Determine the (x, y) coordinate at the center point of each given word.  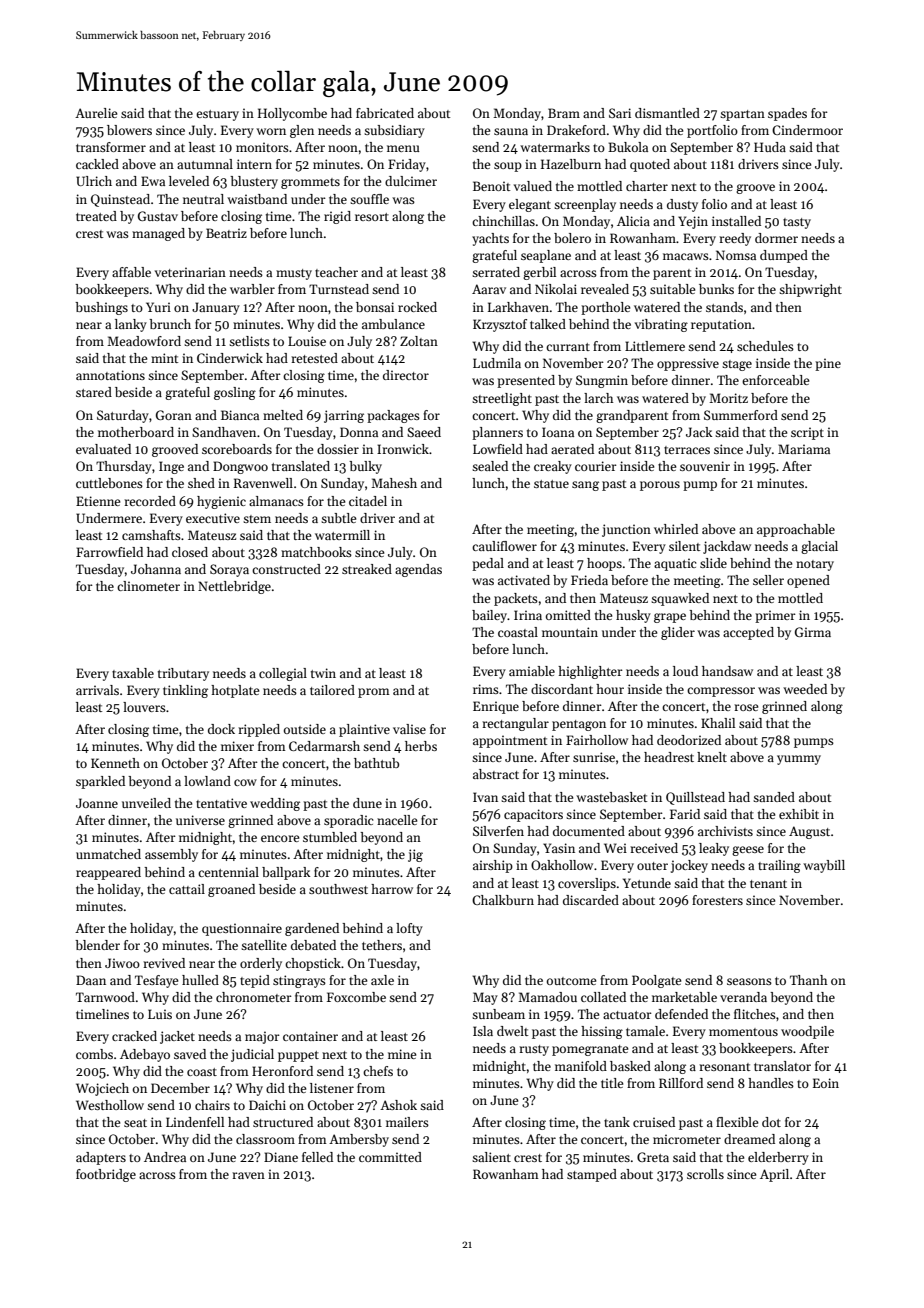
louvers (144, 707)
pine (828, 364)
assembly (171, 855)
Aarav (489, 289)
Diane (281, 1157)
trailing (779, 866)
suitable (672, 289)
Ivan (485, 797)
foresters (717, 900)
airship (493, 866)
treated (96, 216)
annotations (110, 375)
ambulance (393, 324)
